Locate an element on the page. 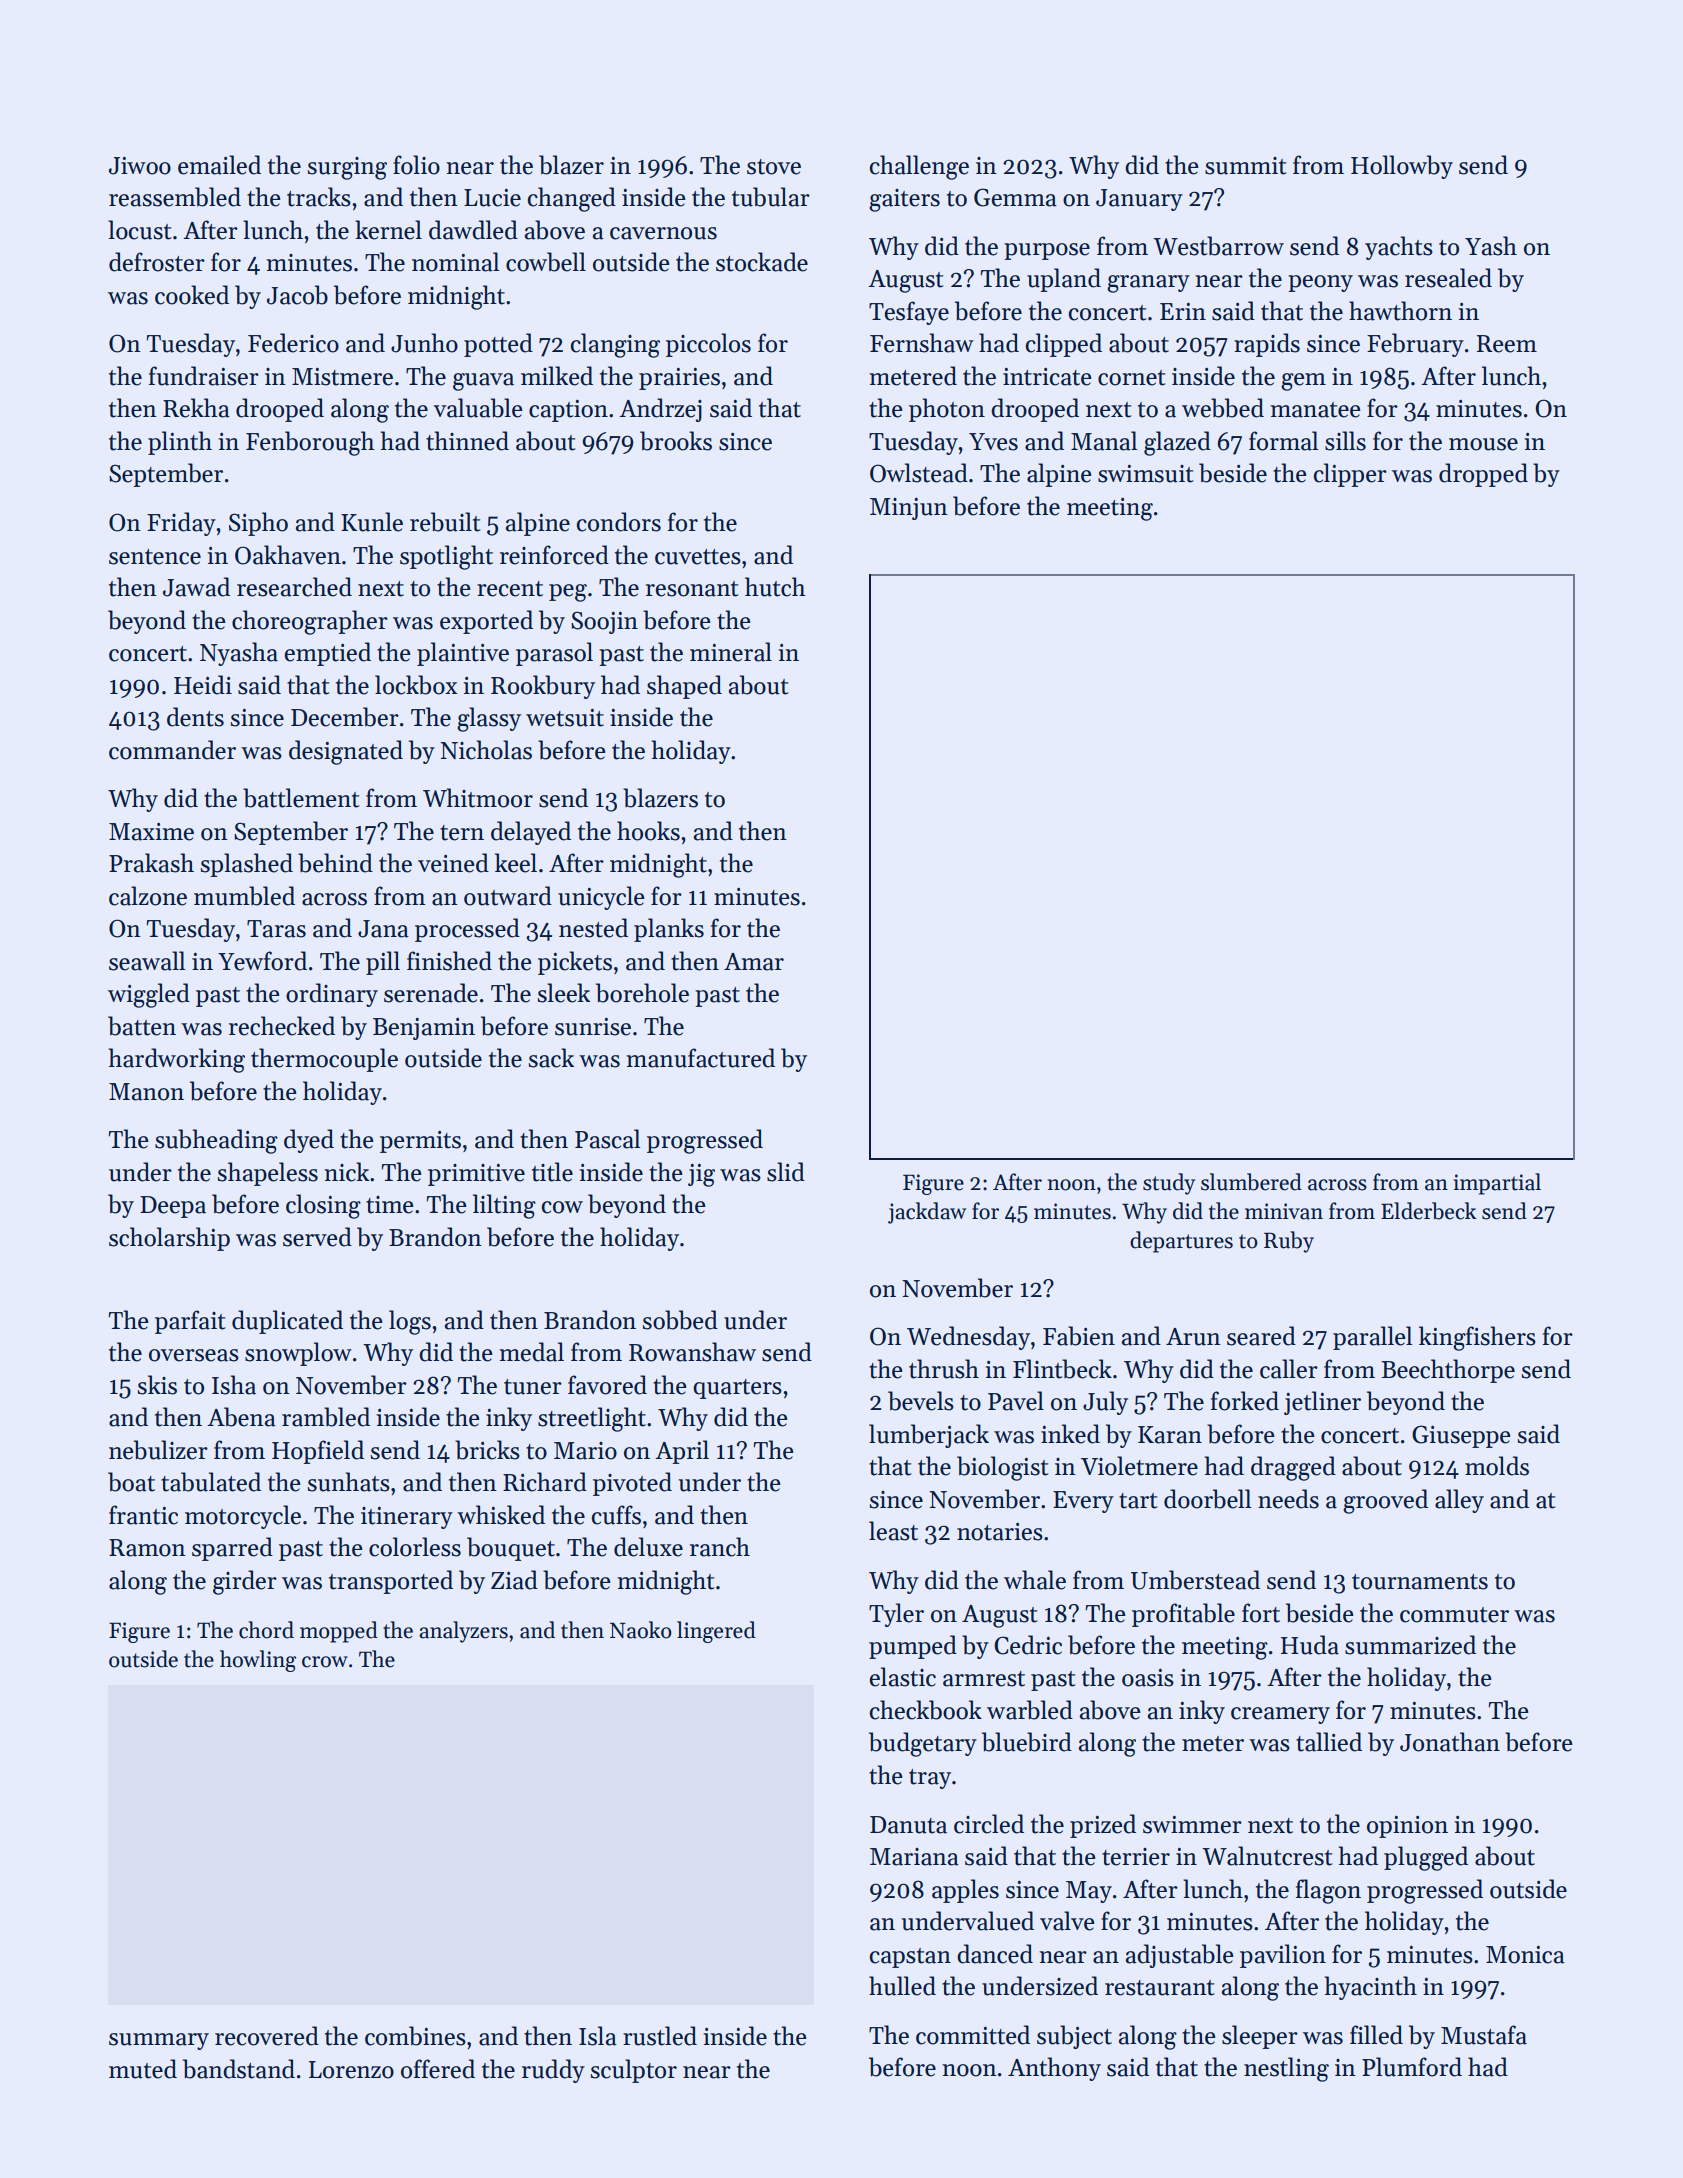 The height and width of the image is (2178, 1683). resealed is located at coordinates (1448, 278).
